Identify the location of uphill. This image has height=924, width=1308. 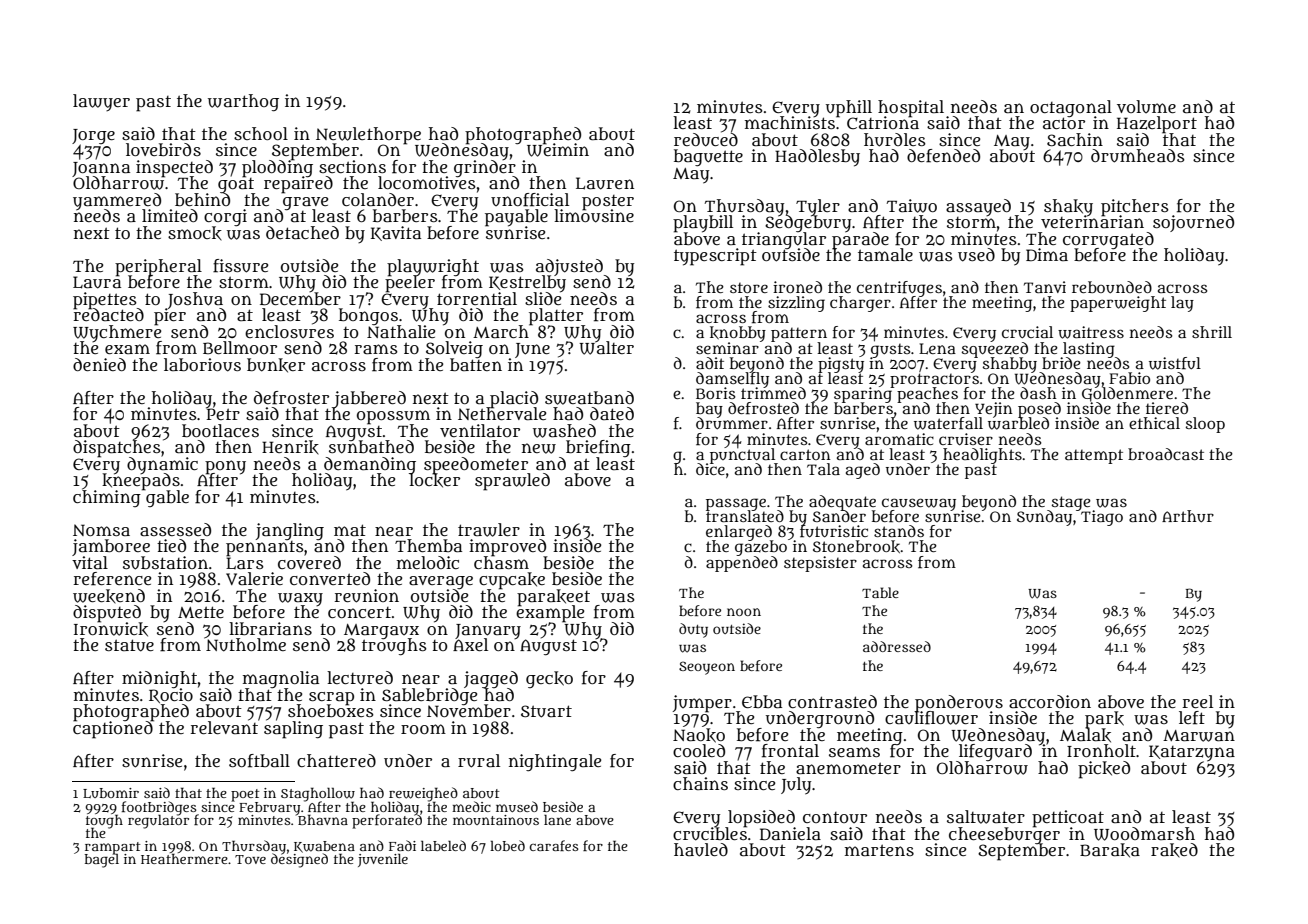
(849, 108).
